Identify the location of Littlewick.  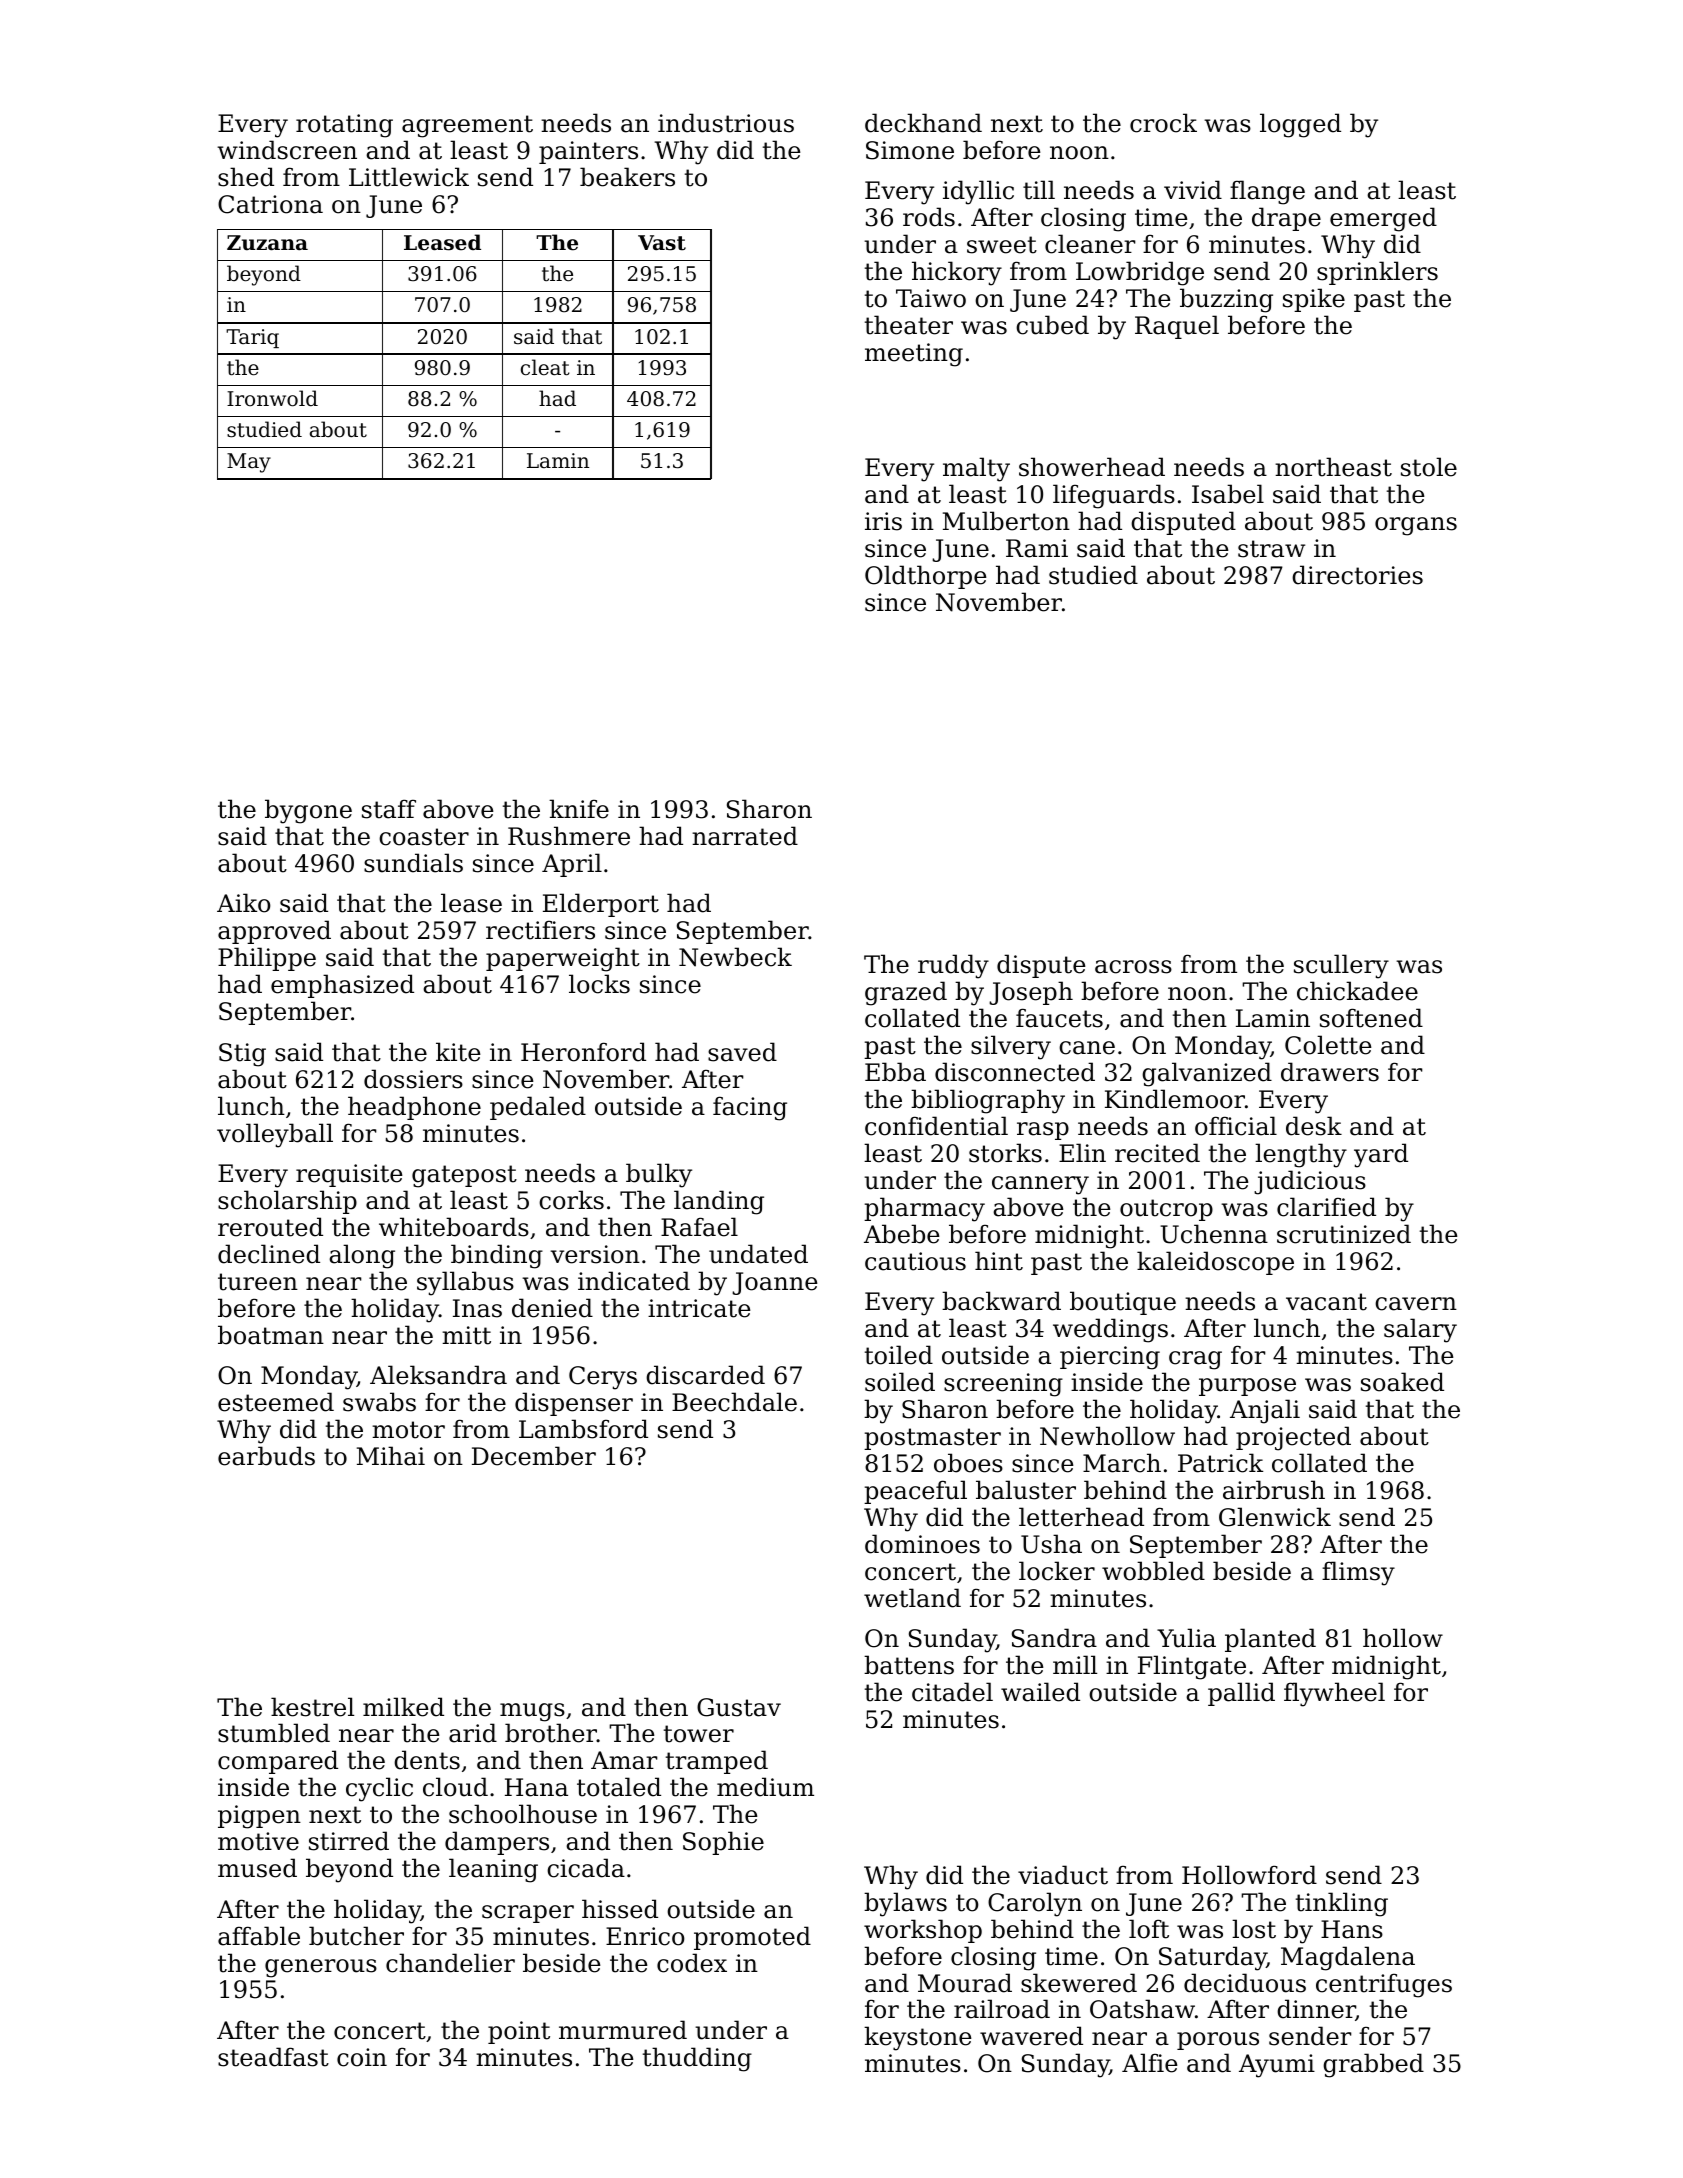
(409, 177).
